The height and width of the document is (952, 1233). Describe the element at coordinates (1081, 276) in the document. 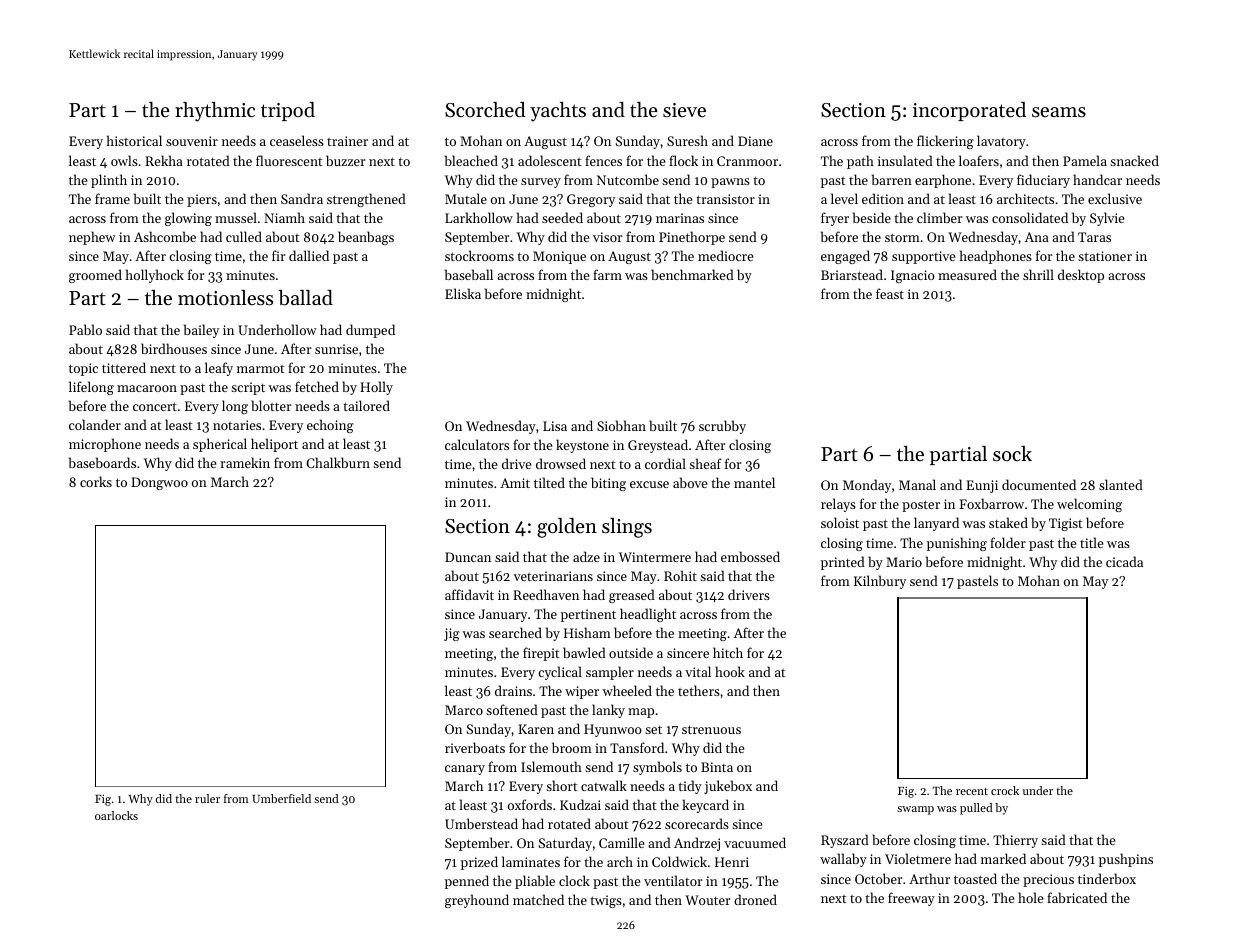

I see `desktop` at that location.
